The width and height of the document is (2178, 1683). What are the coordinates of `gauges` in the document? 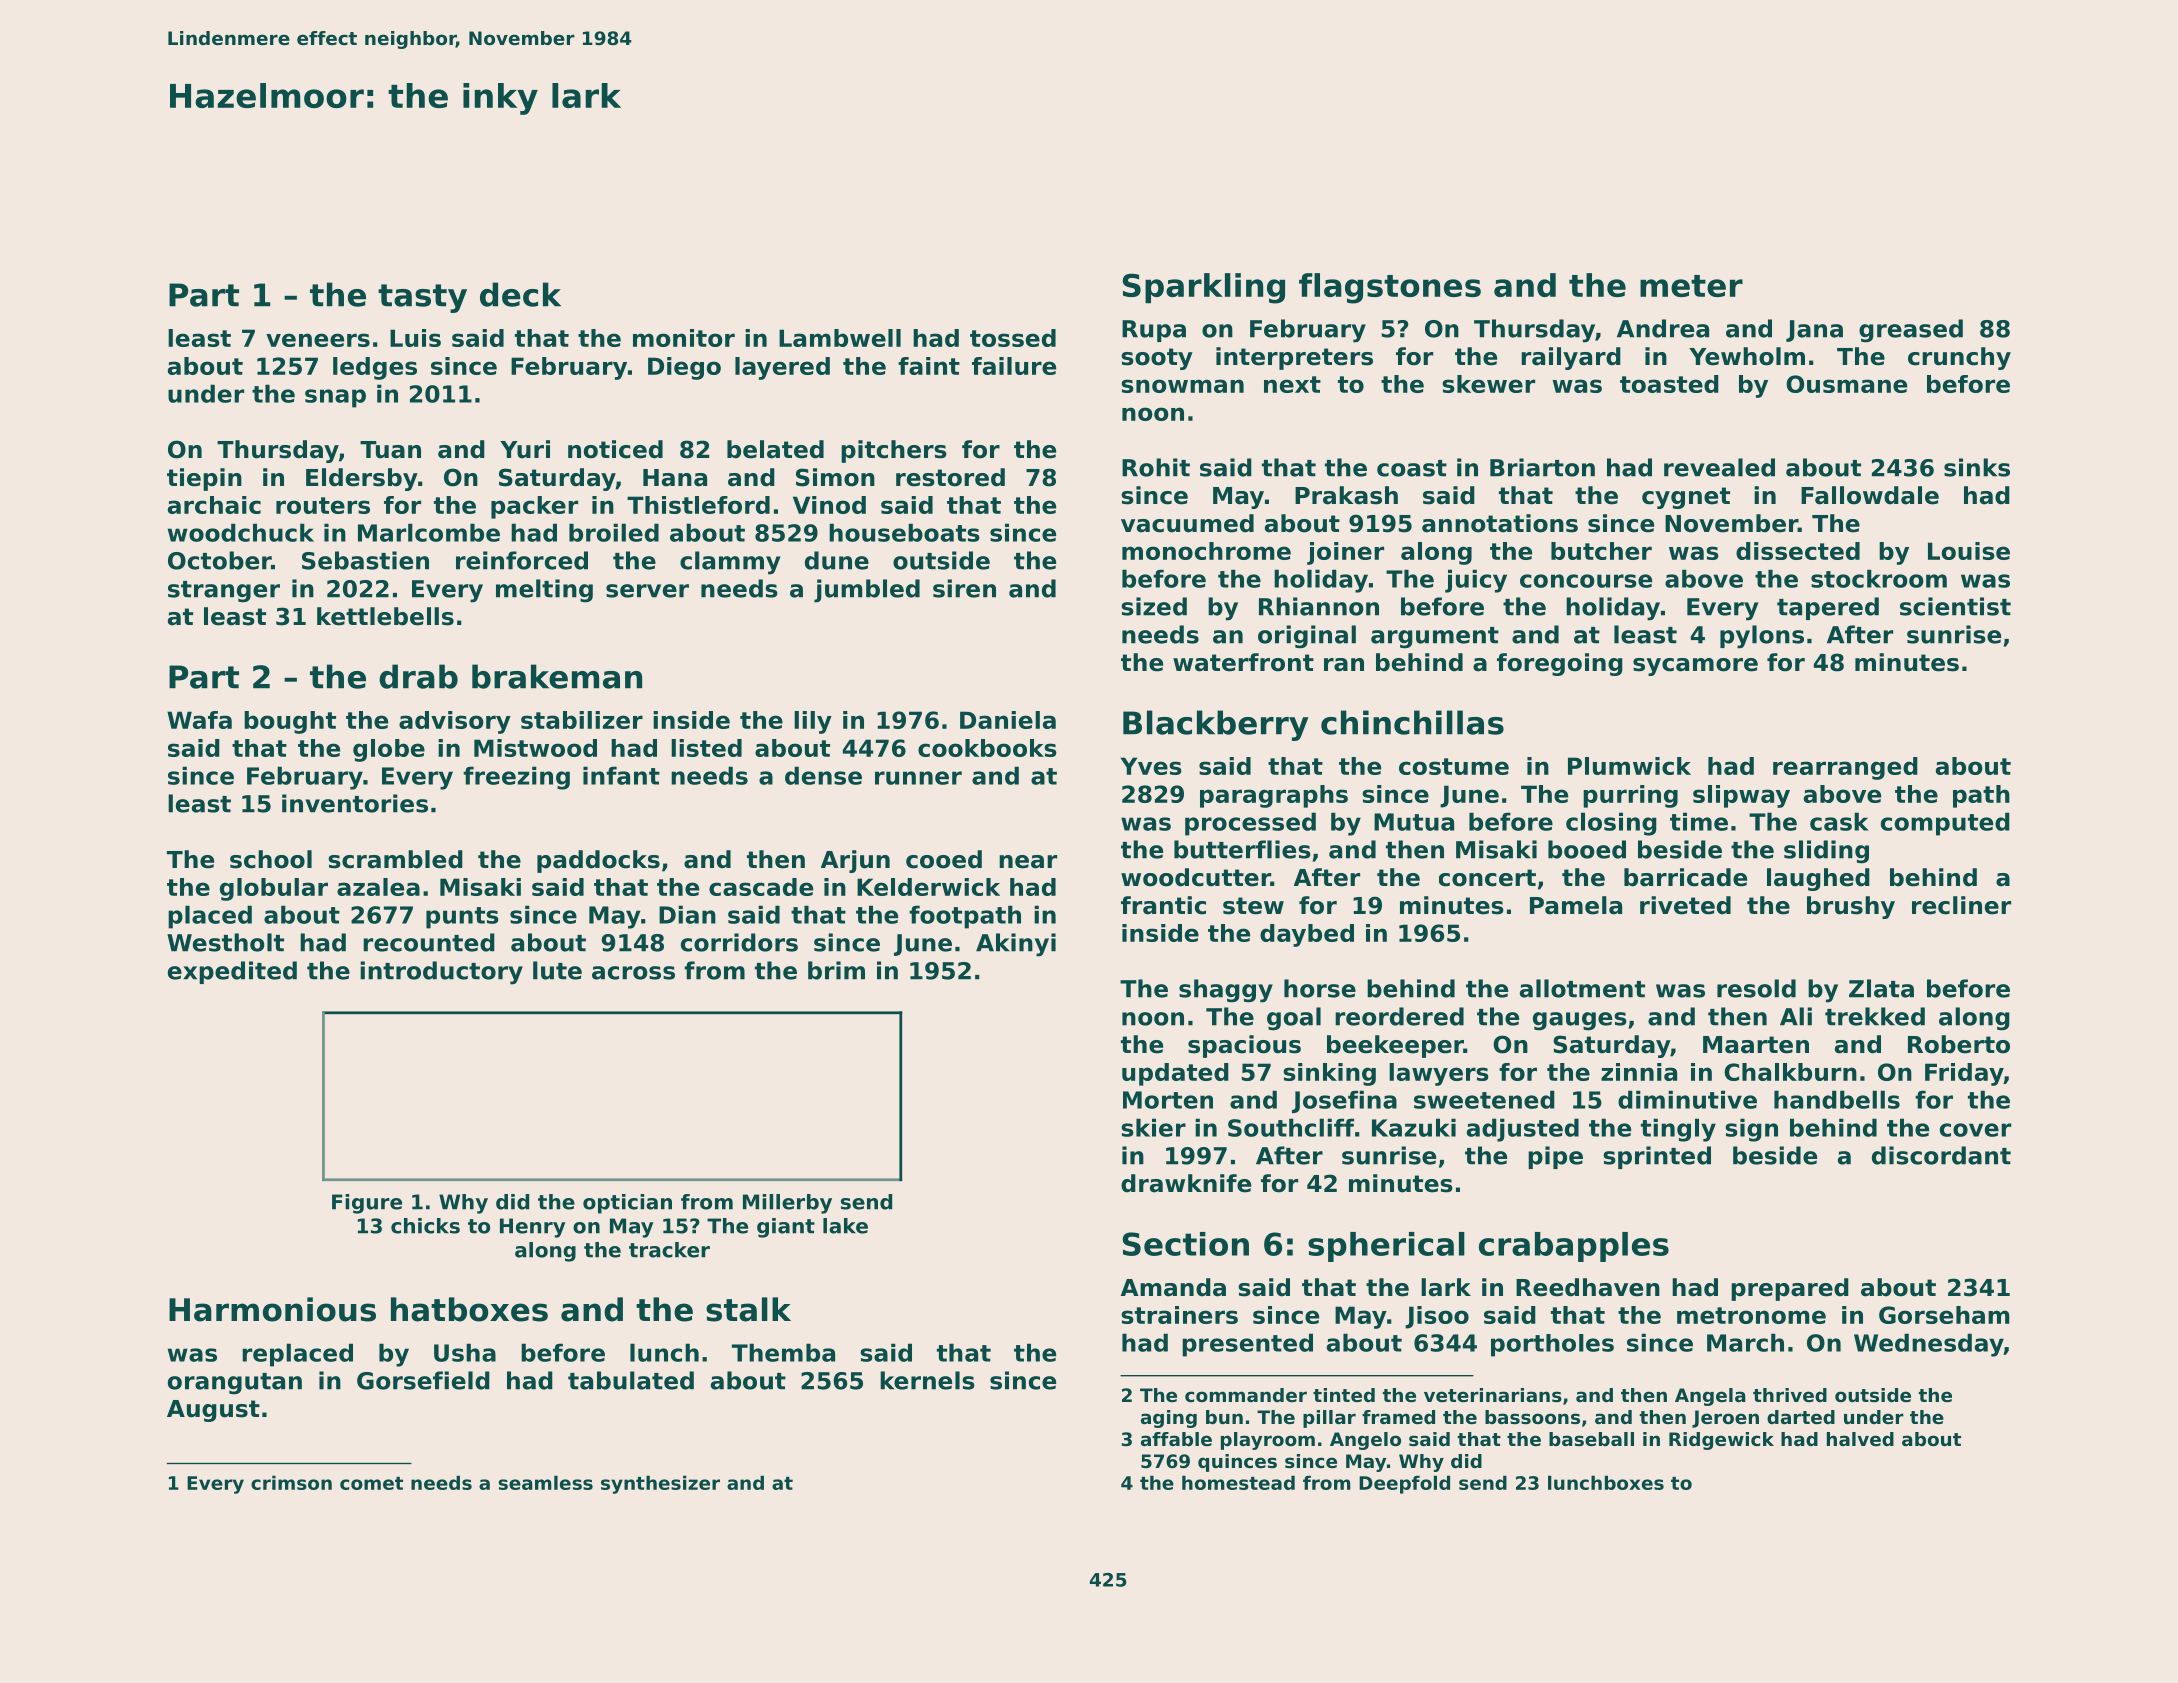 It's located at (1580, 1021).
